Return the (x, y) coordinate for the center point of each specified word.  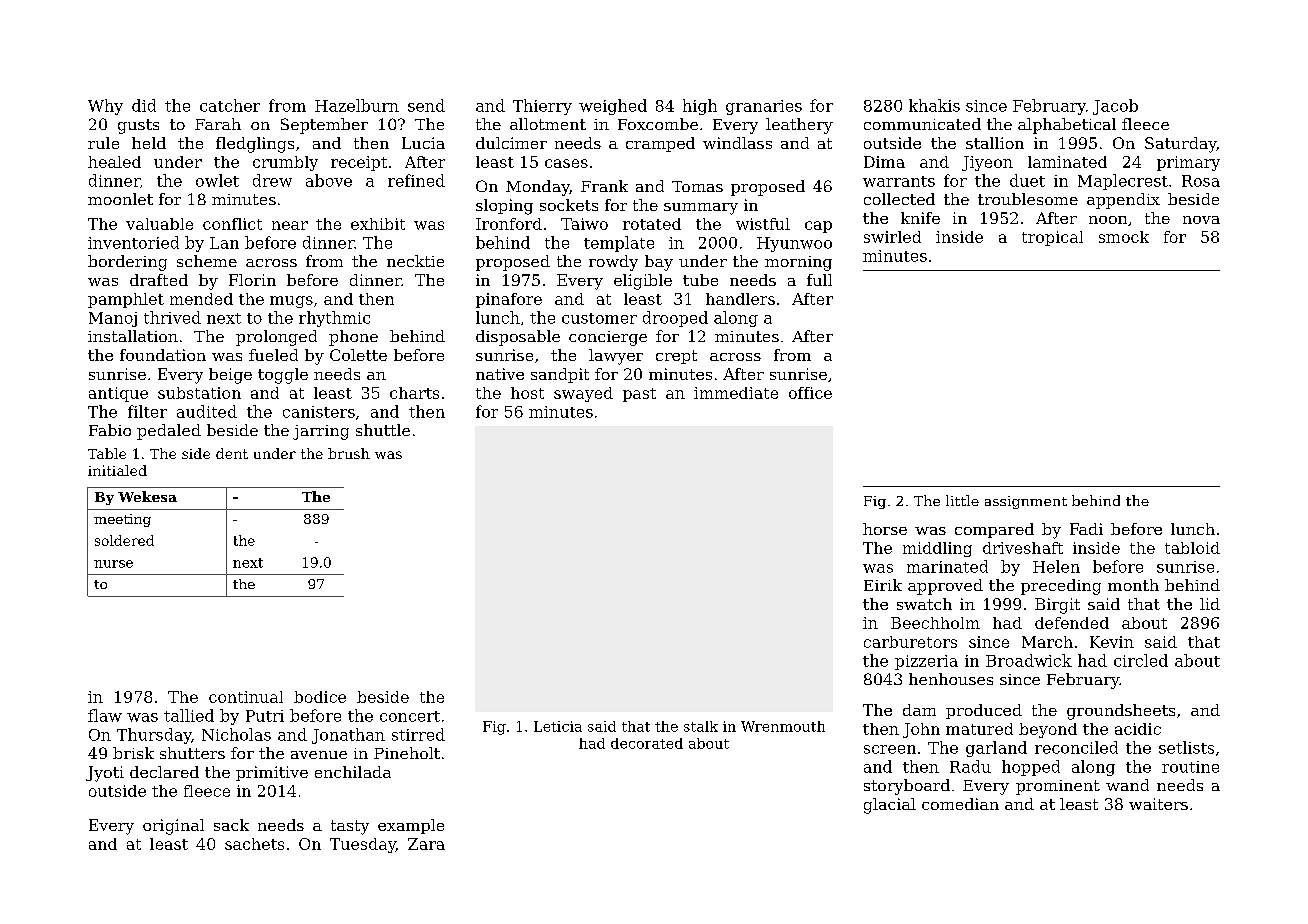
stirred (418, 734)
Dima (884, 162)
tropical (1052, 238)
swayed (583, 394)
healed (114, 162)
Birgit (1057, 606)
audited (207, 411)
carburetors (910, 642)
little (962, 500)
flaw (105, 715)
